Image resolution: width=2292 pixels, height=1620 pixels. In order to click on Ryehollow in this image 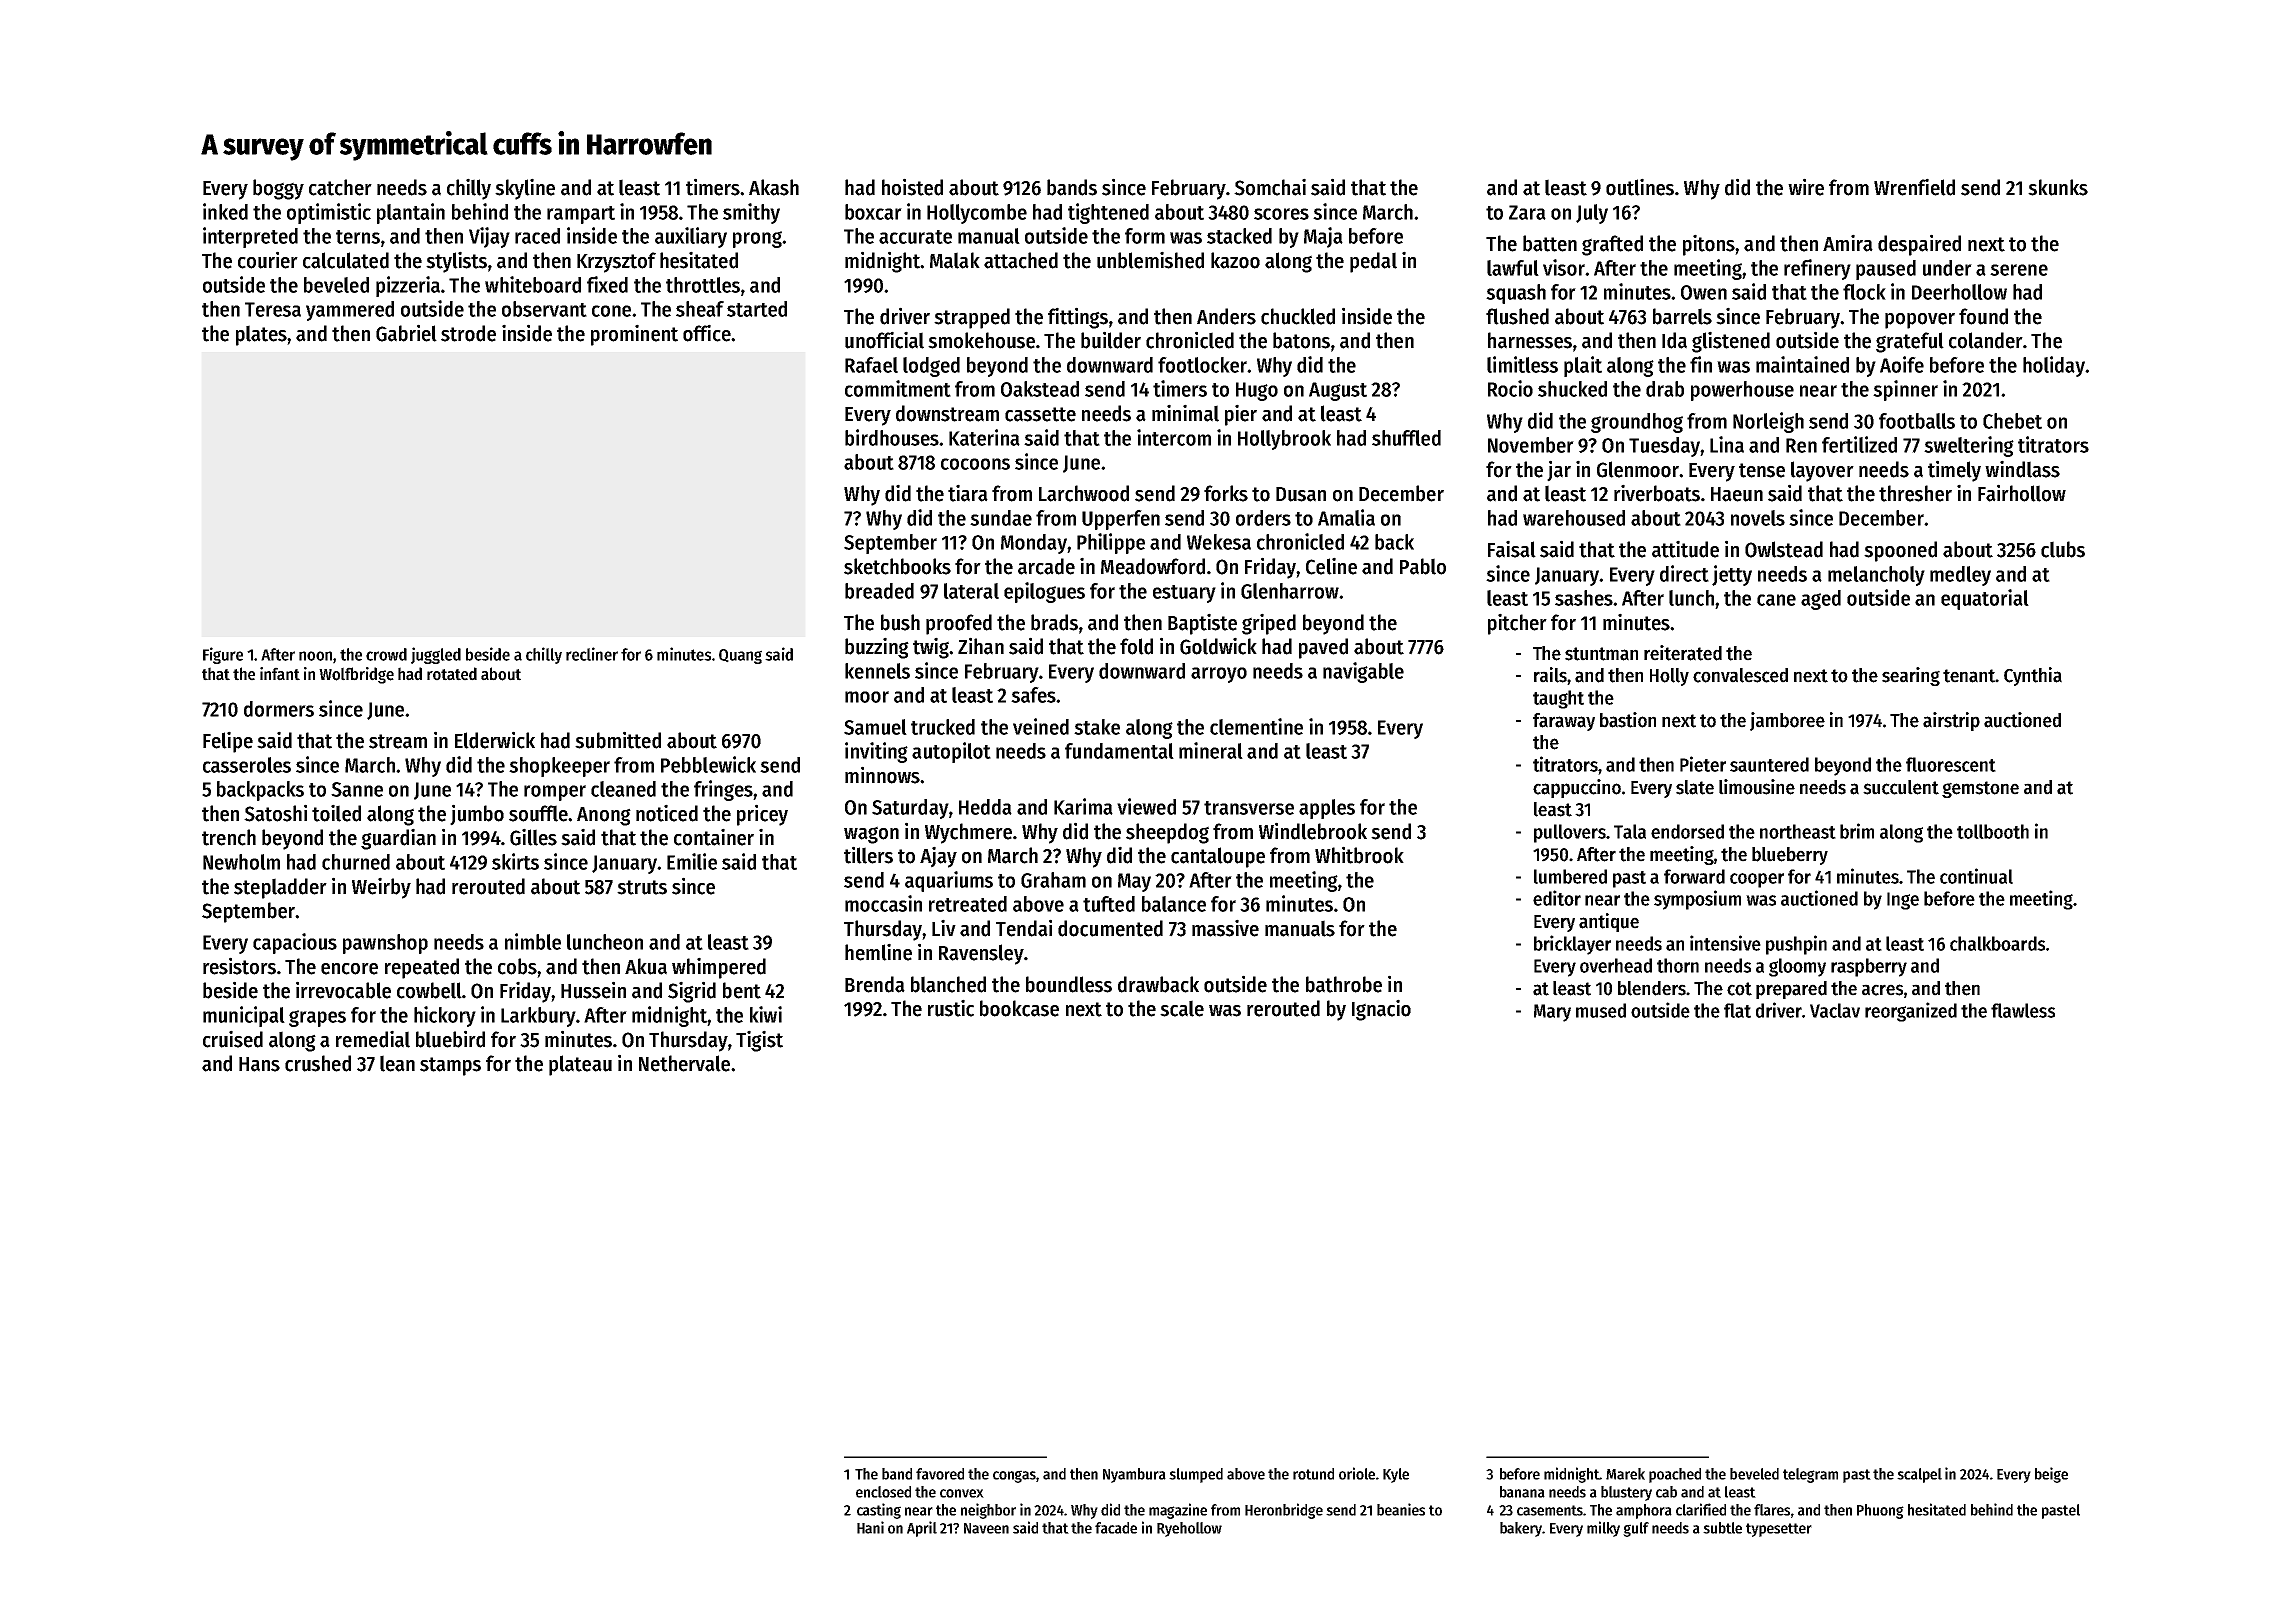, I will do `click(1189, 1529)`.
